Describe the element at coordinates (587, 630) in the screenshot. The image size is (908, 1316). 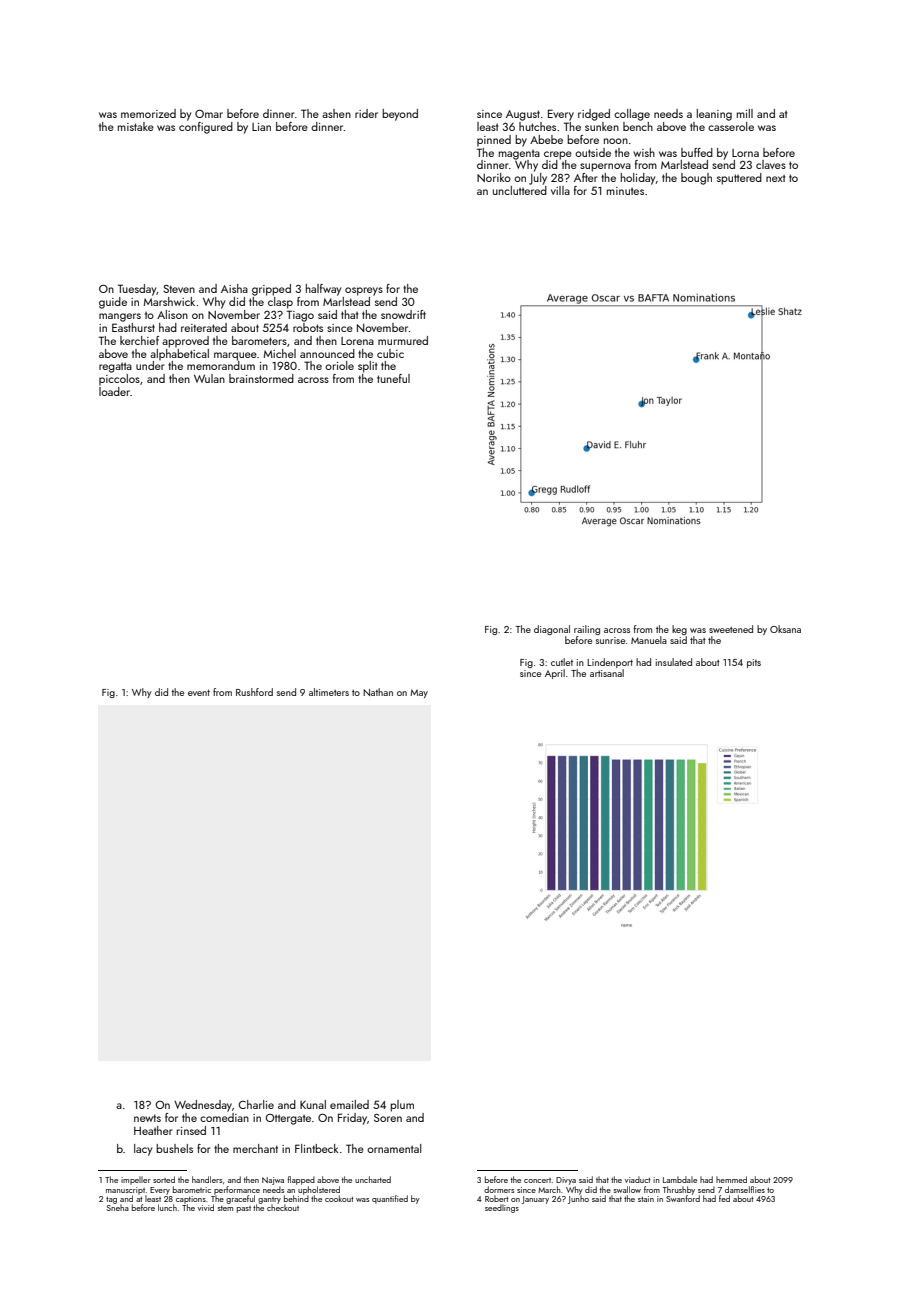
I see `railing` at that location.
